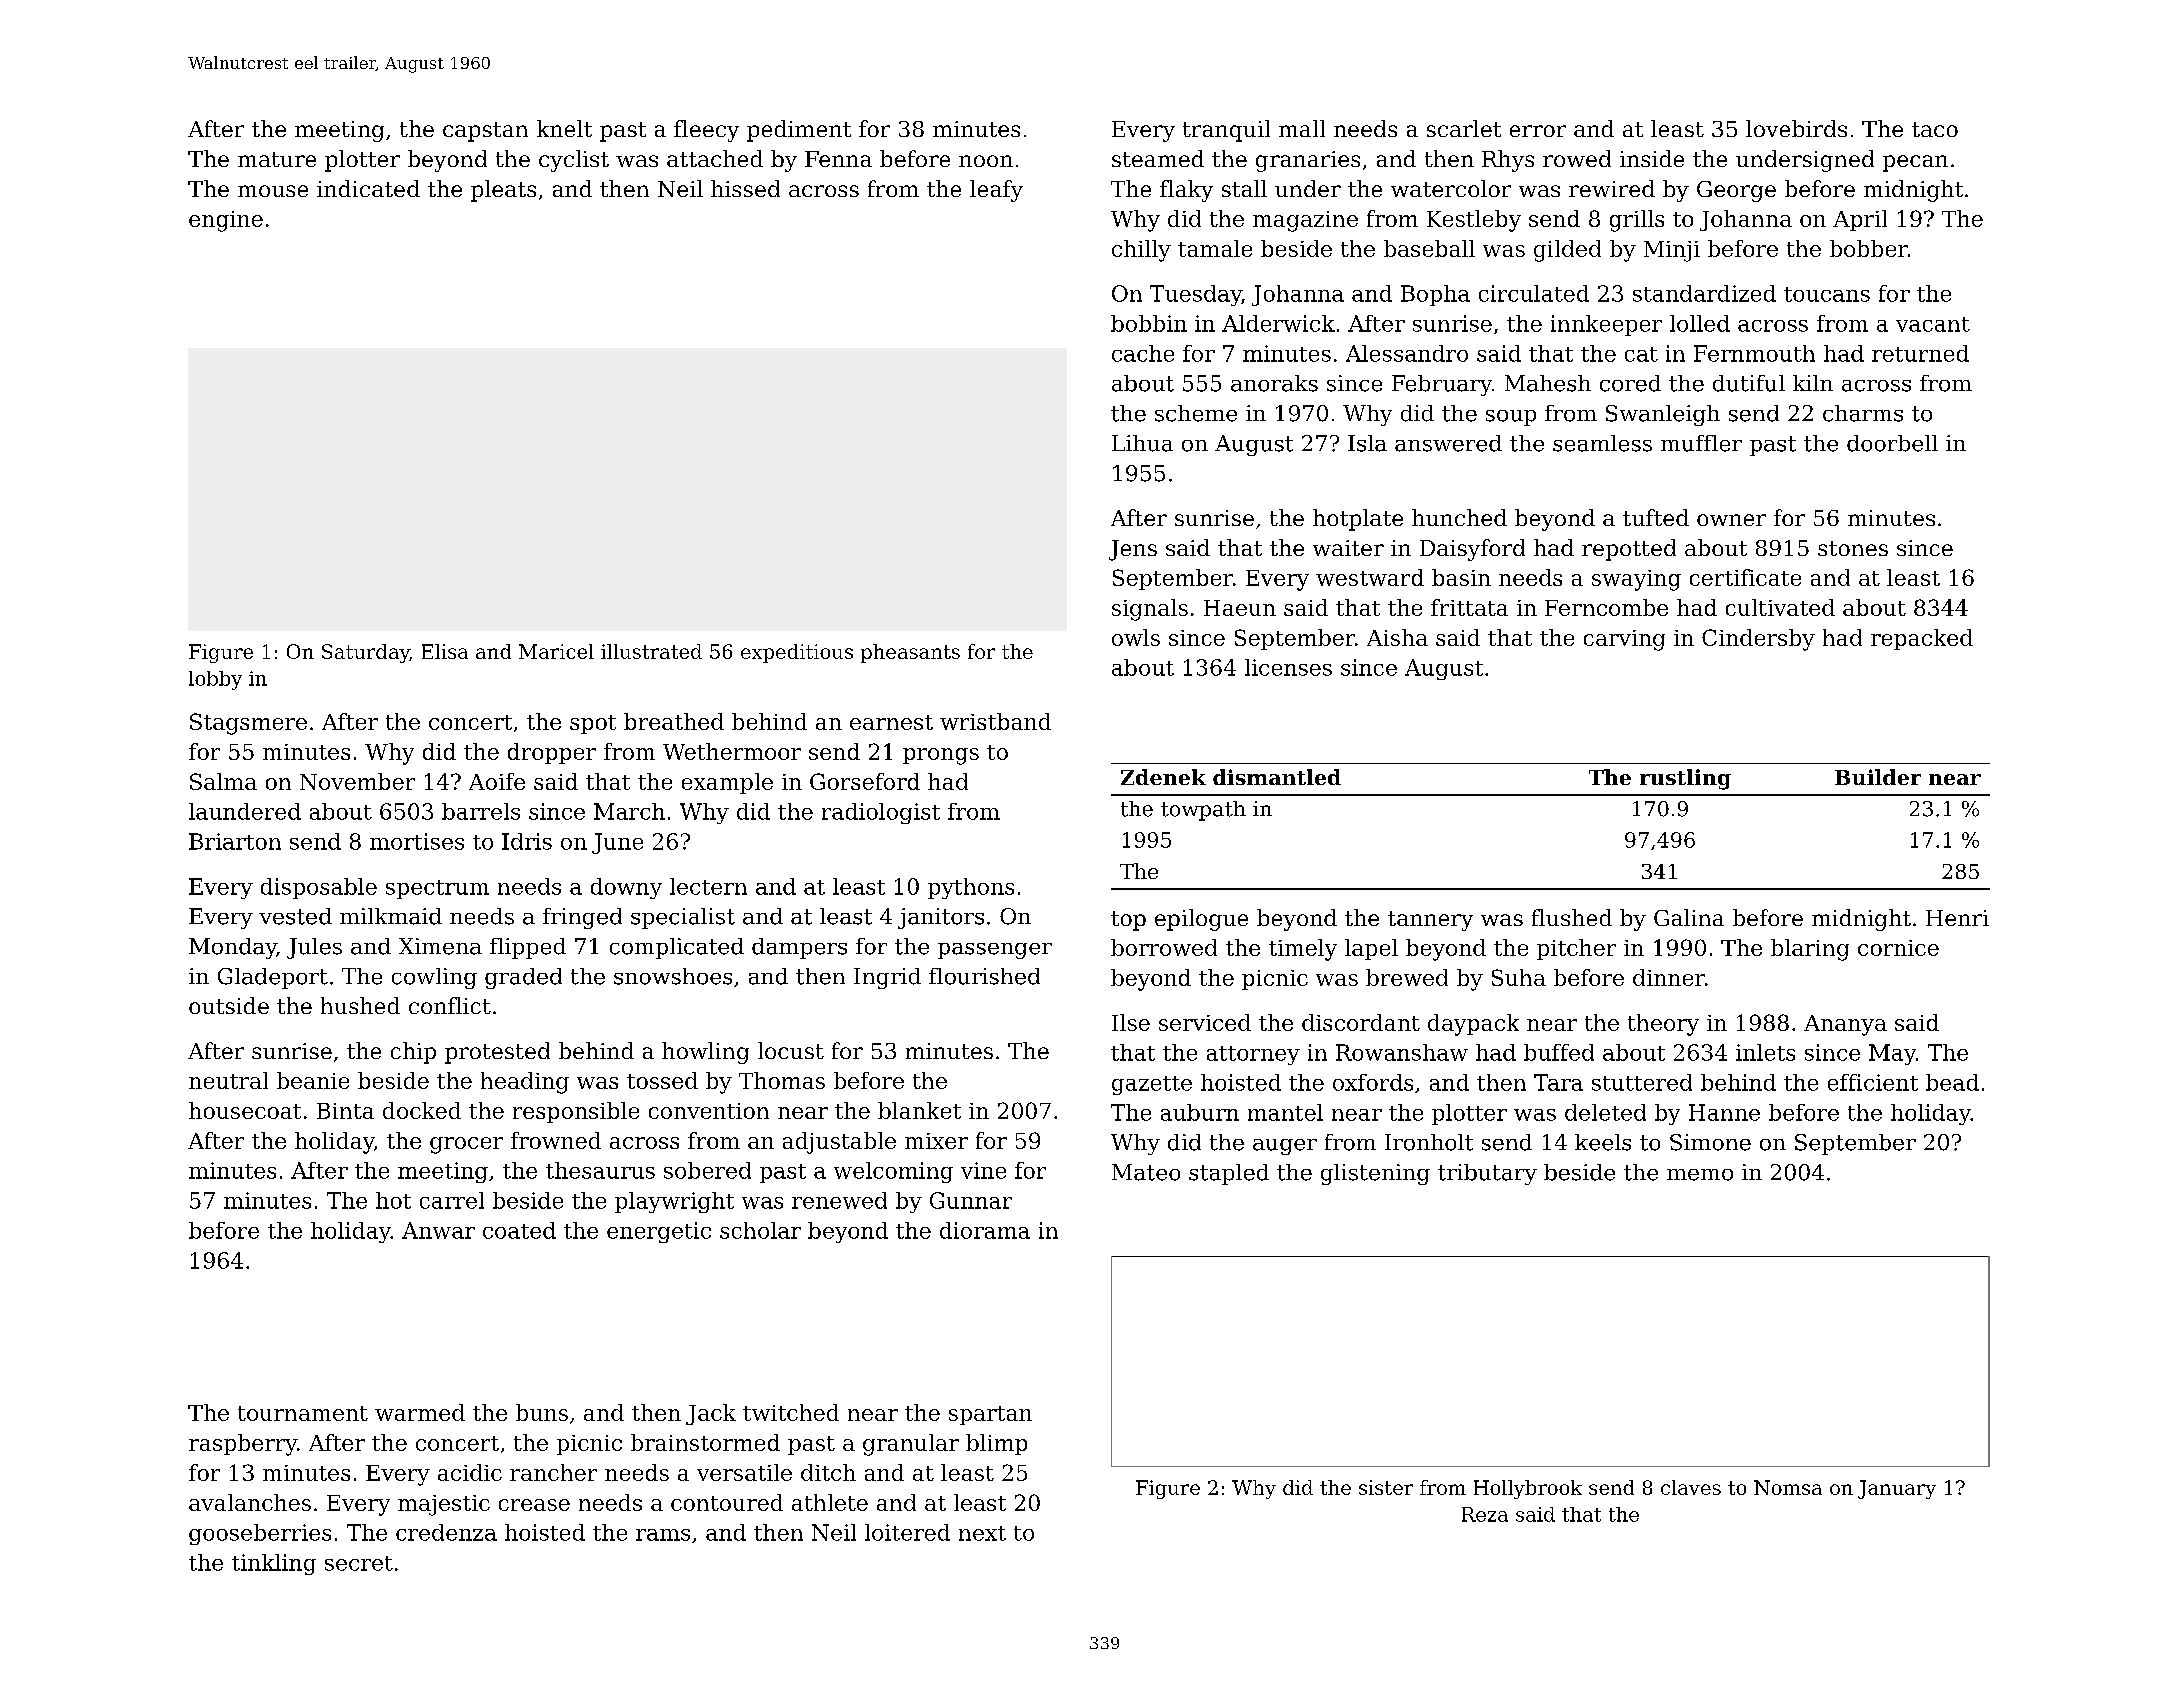 Image resolution: width=2178 pixels, height=1683 pixels. What do you see at coordinates (277, 159) in the screenshot?
I see `mature` at bounding box center [277, 159].
